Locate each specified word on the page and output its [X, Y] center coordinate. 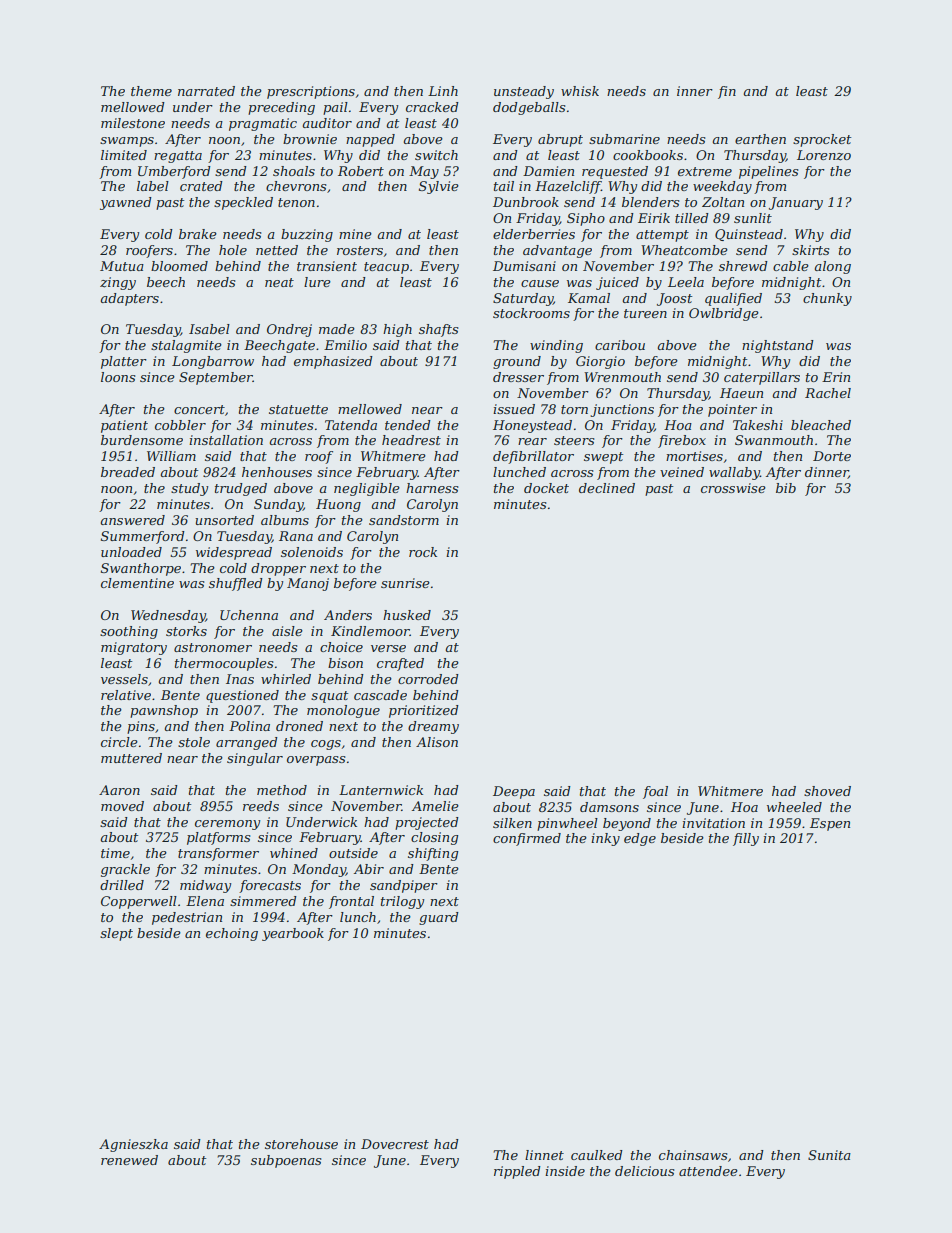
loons [118, 377]
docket [546, 488]
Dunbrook [526, 202]
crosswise [733, 488]
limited [124, 155]
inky [605, 839]
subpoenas [286, 1161]
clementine [137, 583]
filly [746, 839]
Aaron [119, 790]
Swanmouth [774, 440]
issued [514, 409]
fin [727, 92]
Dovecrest [395, 1144]
